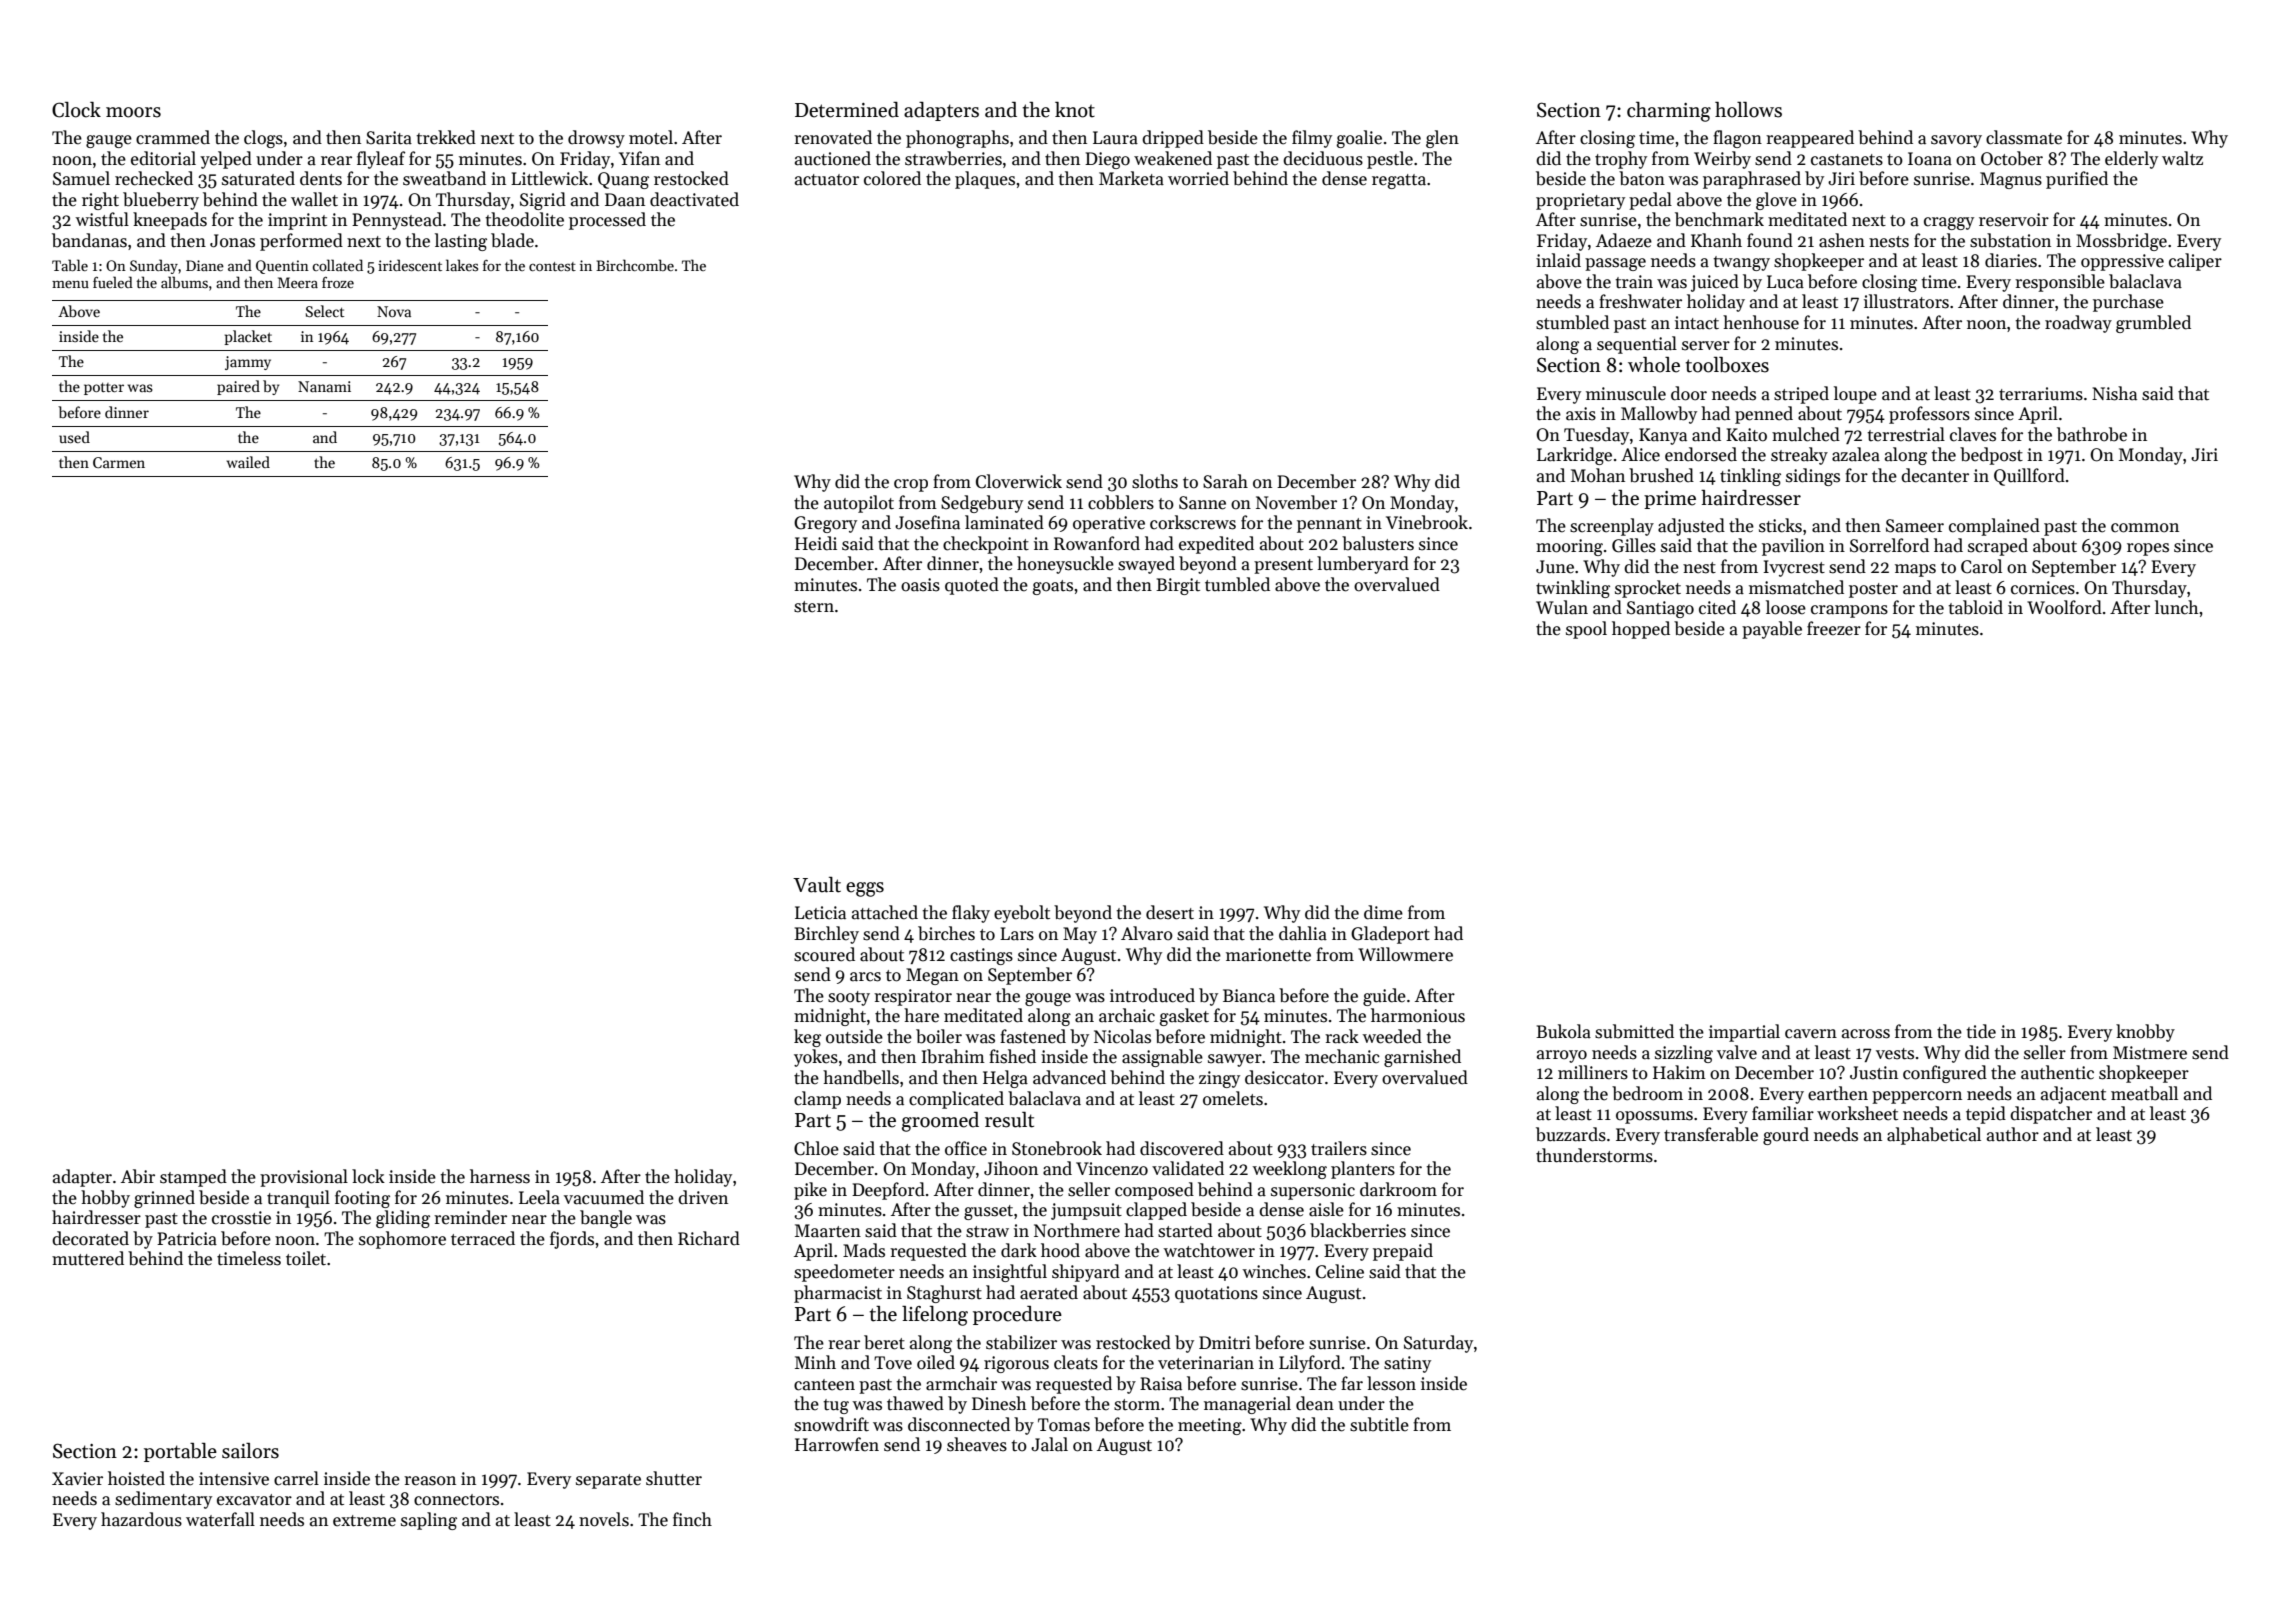 The width and height of the image is (2282, 1614). Describe the element at coordinates (1379, 1424) in the image. I see `subtitle` at that location.
